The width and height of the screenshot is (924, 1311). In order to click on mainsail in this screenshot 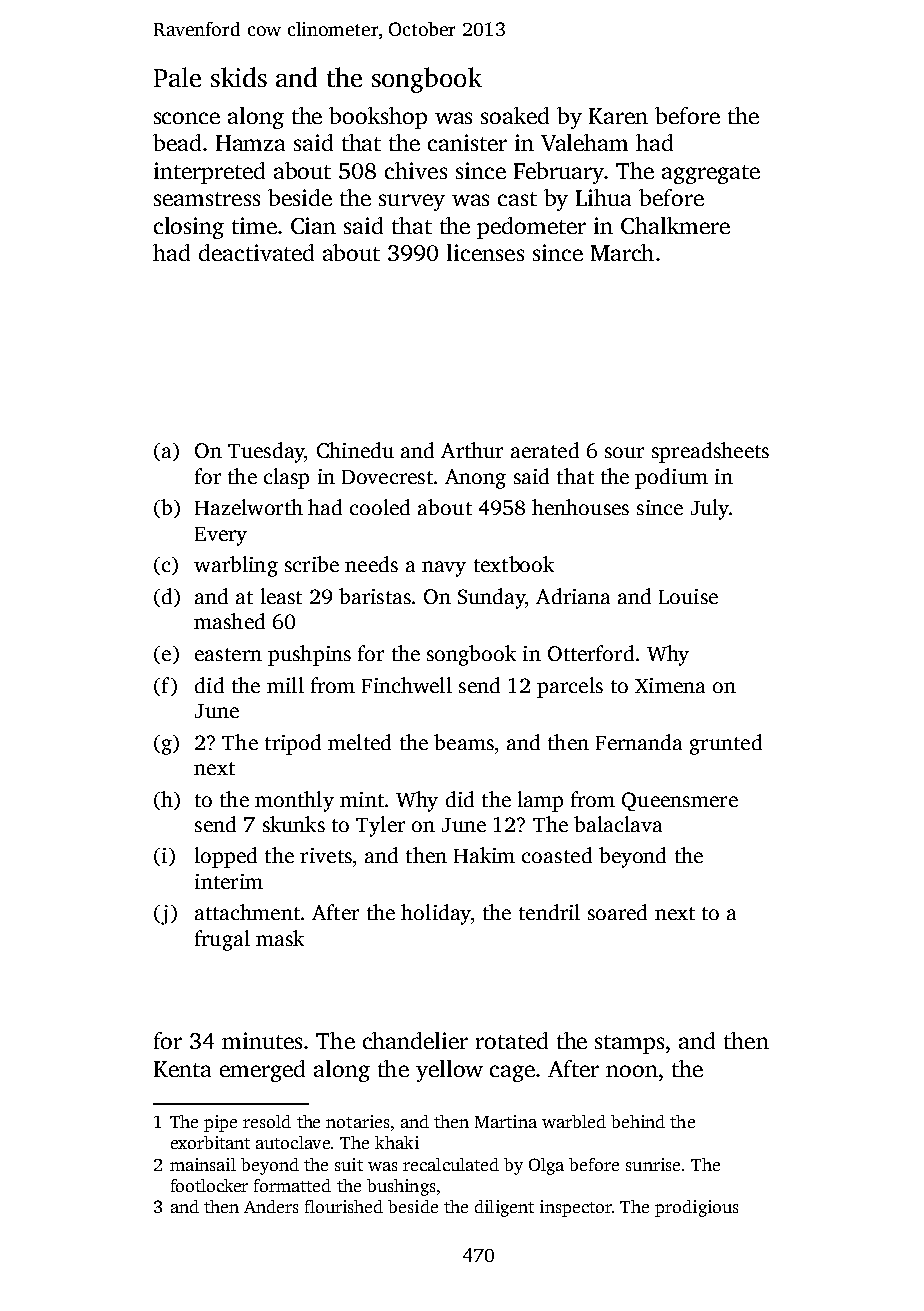, I will do `click(203, 1164)`.
